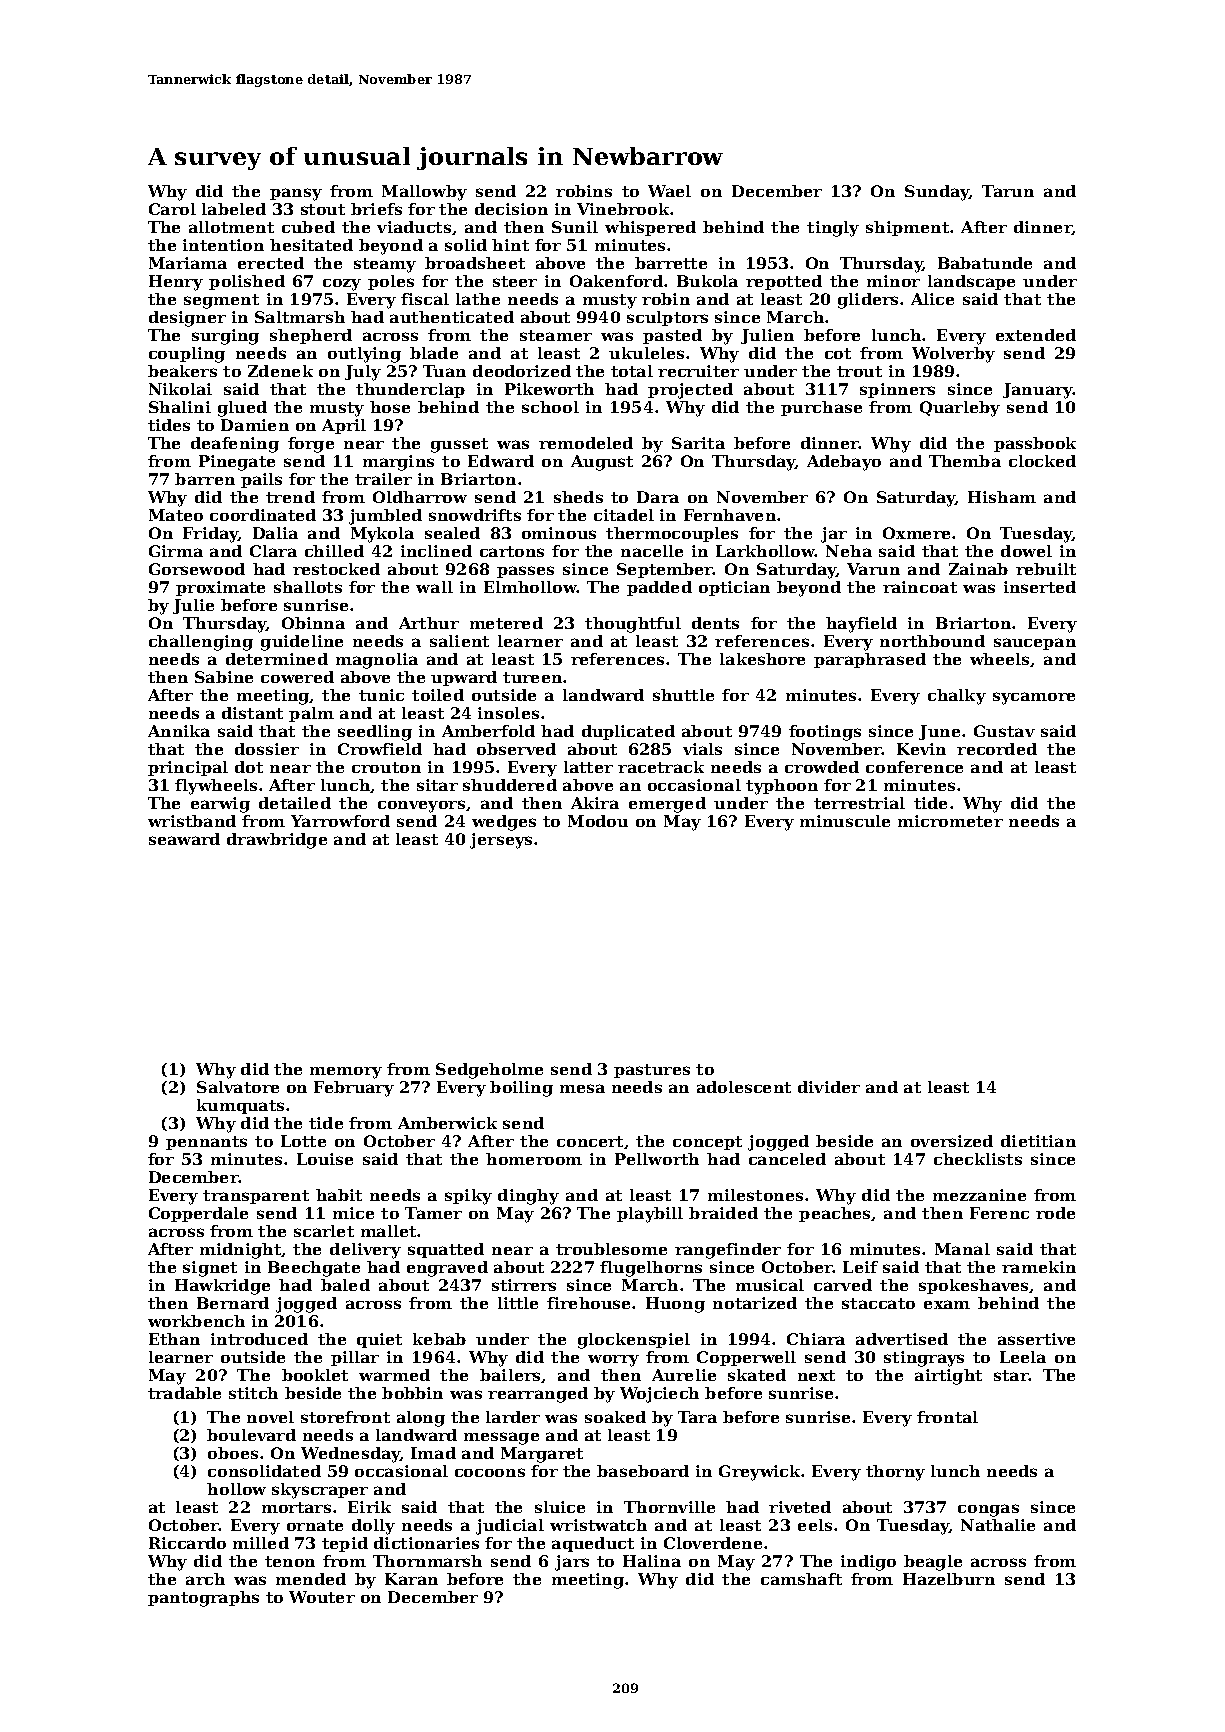  What do you see at coordinates (1008, 191) in the screenshot?
I see `Tarun` at bounding box center [1008, 191].
